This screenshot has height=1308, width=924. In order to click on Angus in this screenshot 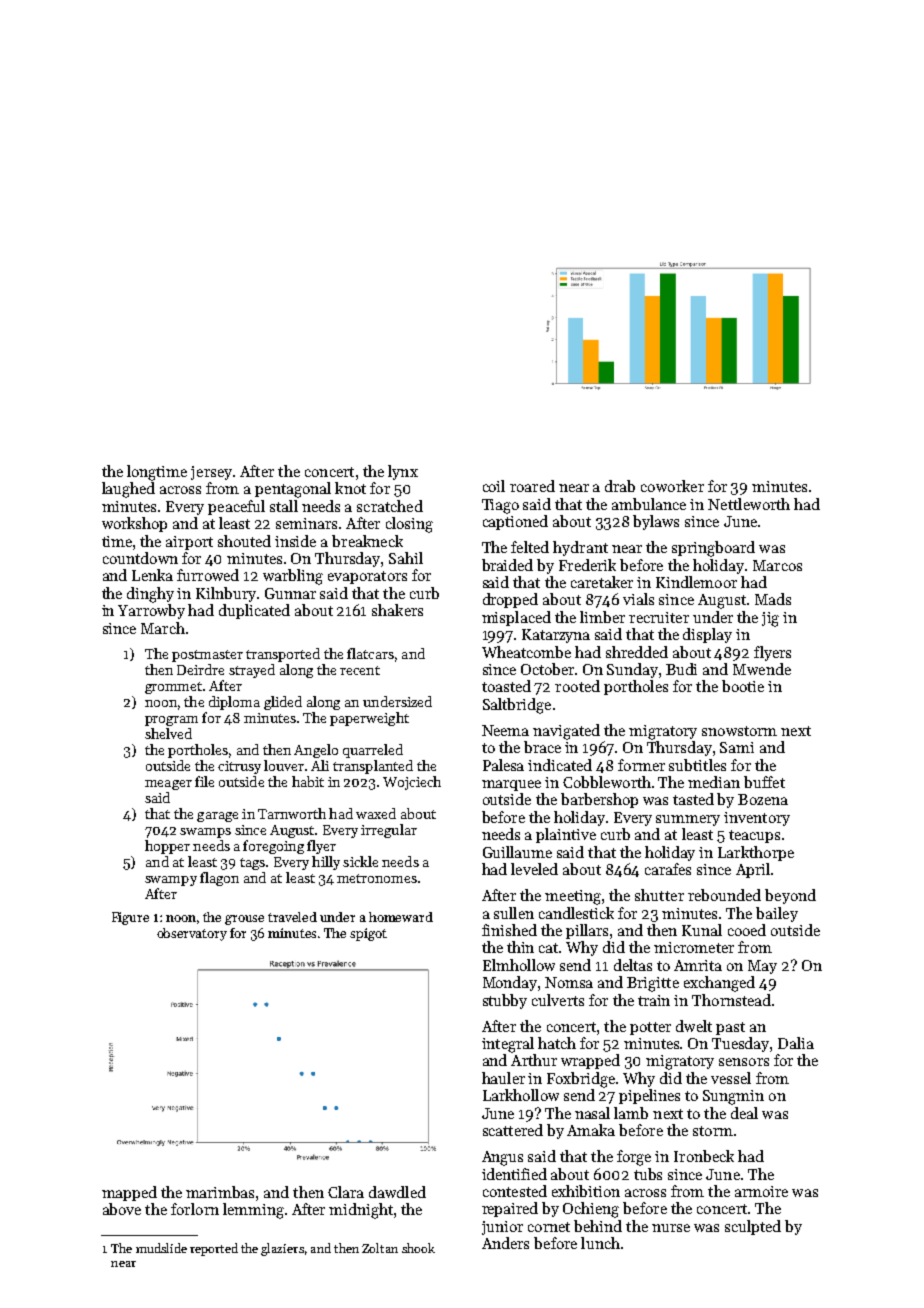, I will do `click(502, 1158)`.
